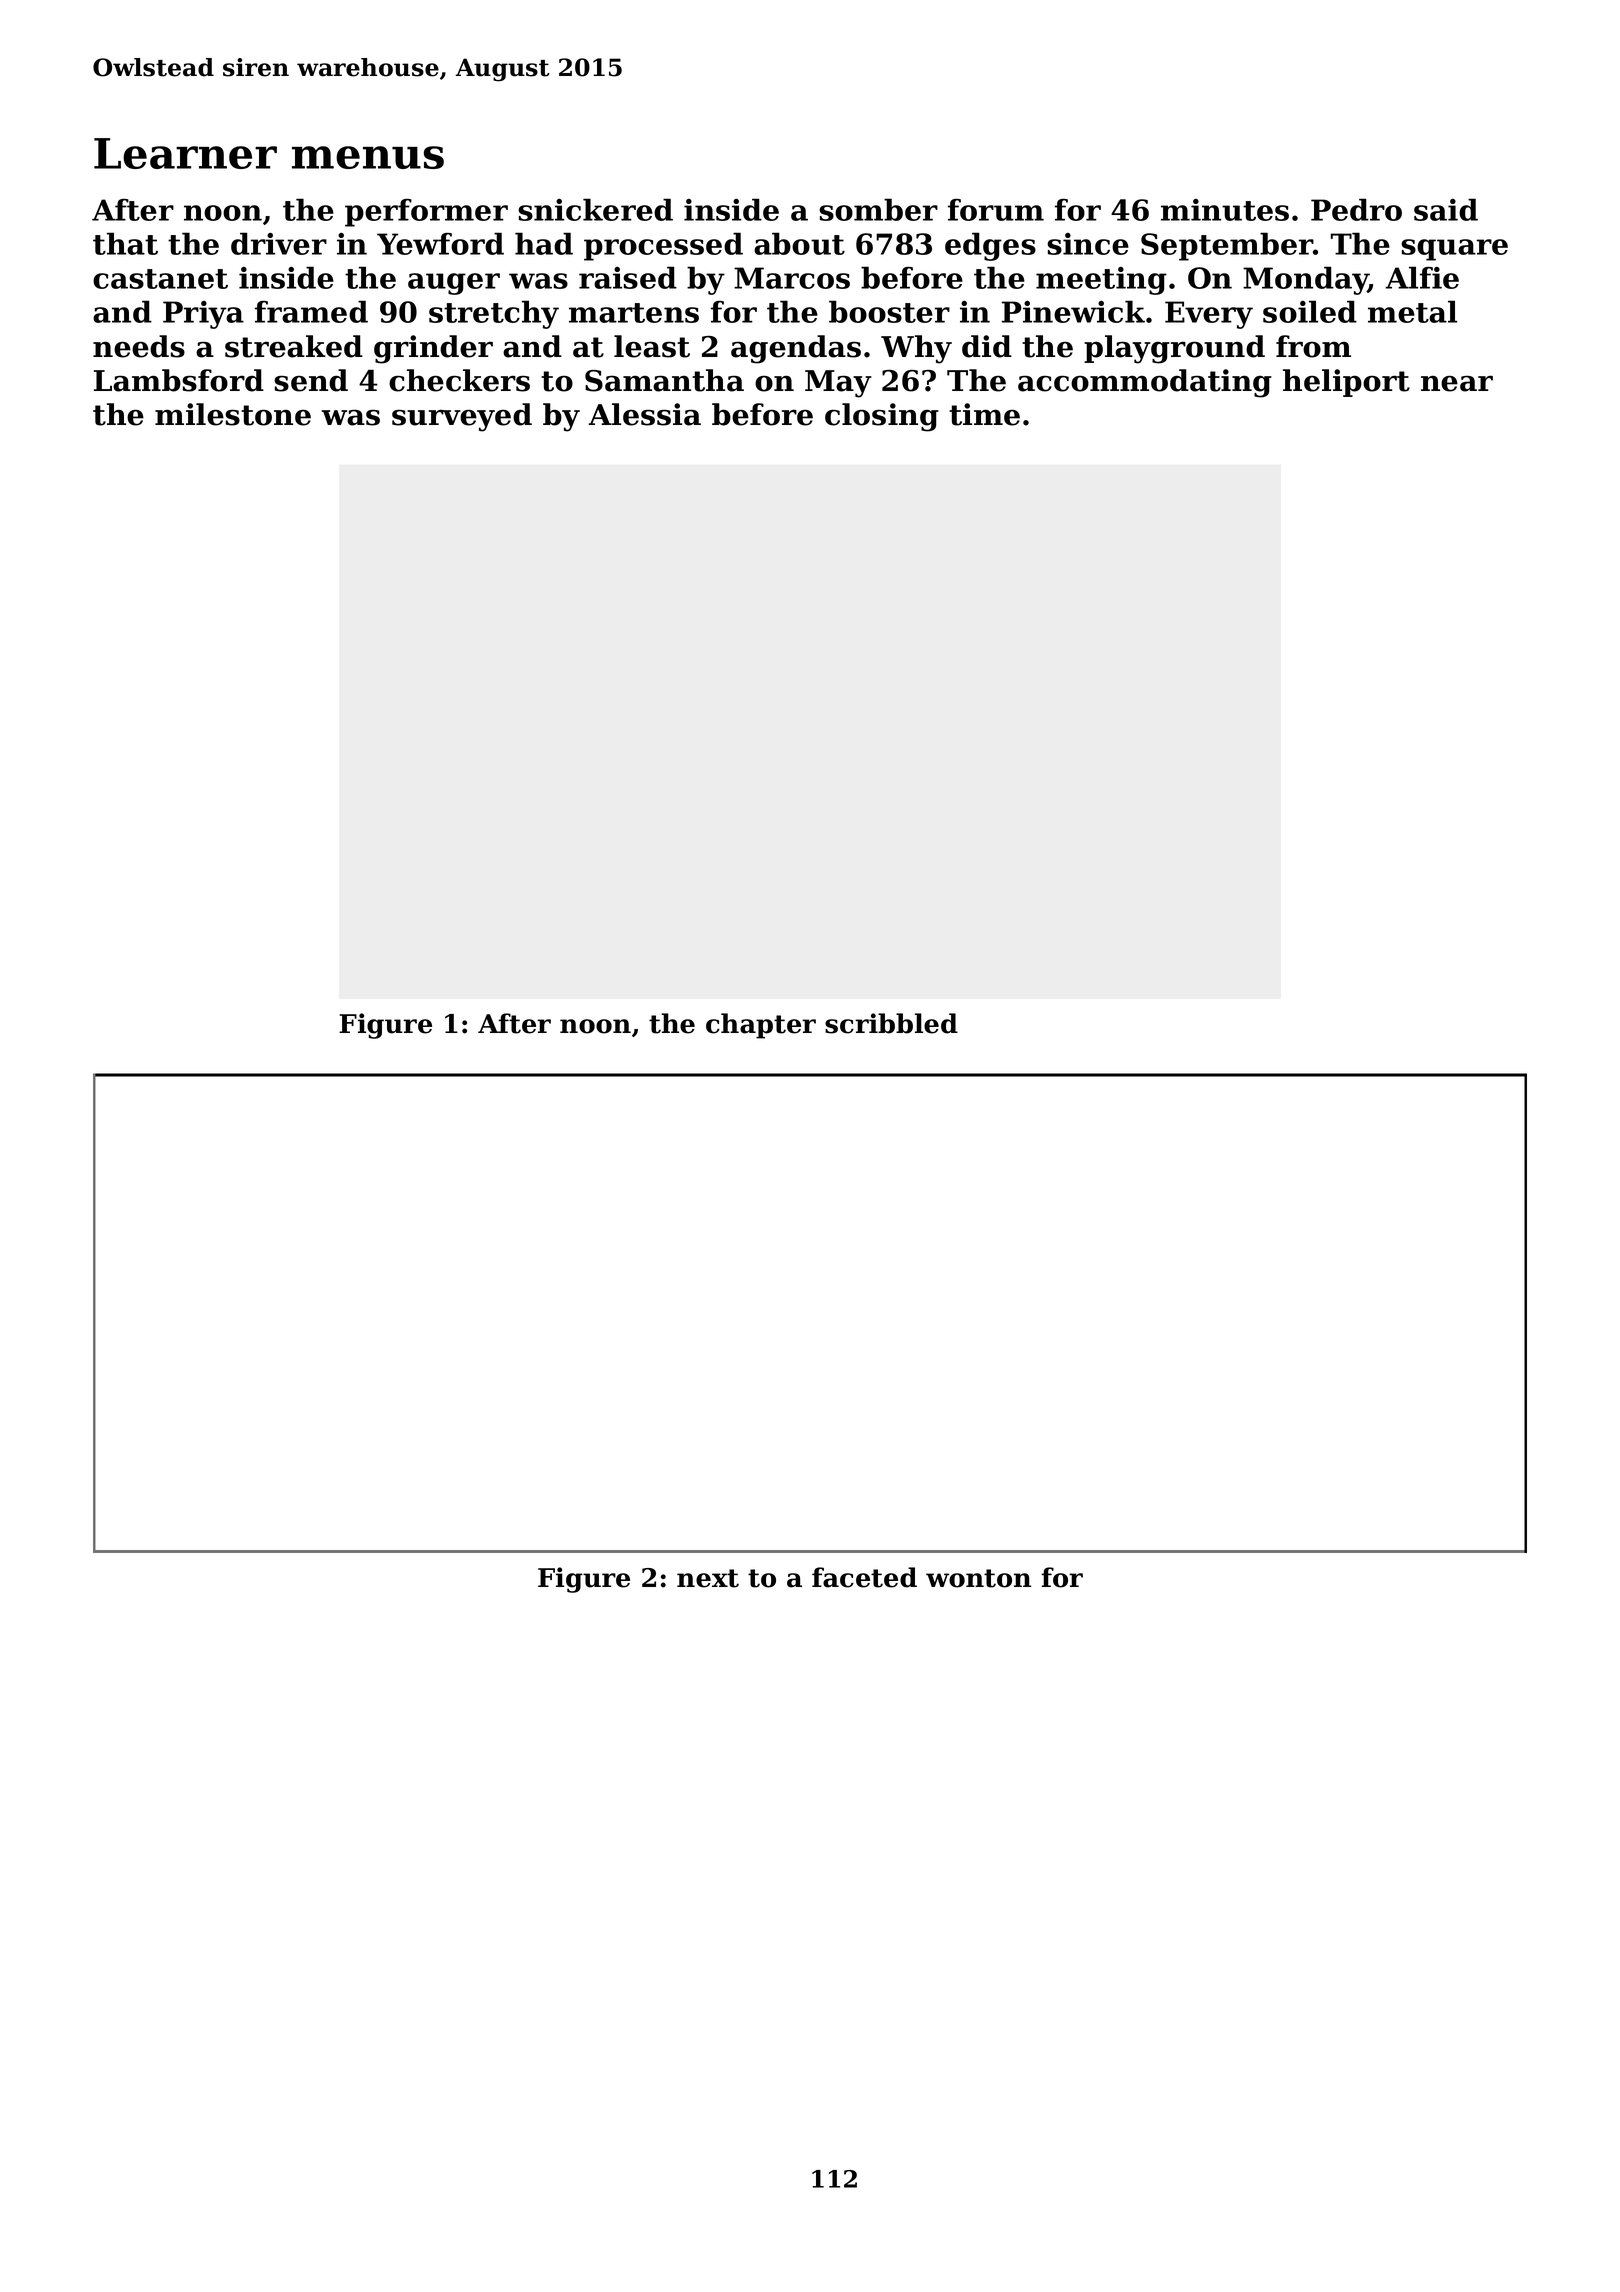  I want to click on minutes, so click(1225, 210).
